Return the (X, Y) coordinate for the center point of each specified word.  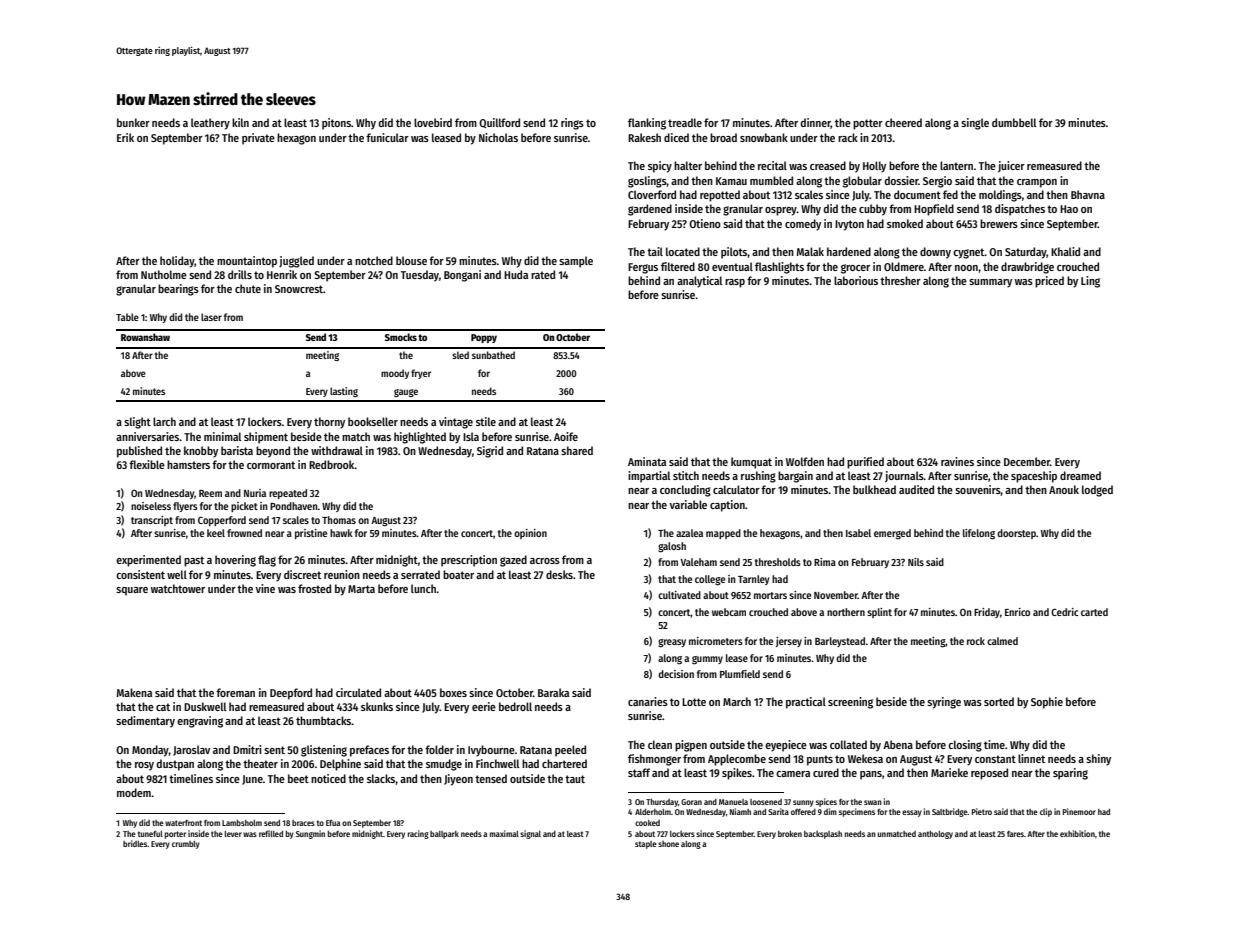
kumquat (751, 463)
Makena (134, 692)
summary (990, 283)
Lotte (694, 702)
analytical (699, 282)
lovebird (433, 122)
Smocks (401, 337)
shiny (1098, 760)
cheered (903, 122)
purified (865, 463)
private (258, 139)
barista (237, 450)
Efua (333, 823)
